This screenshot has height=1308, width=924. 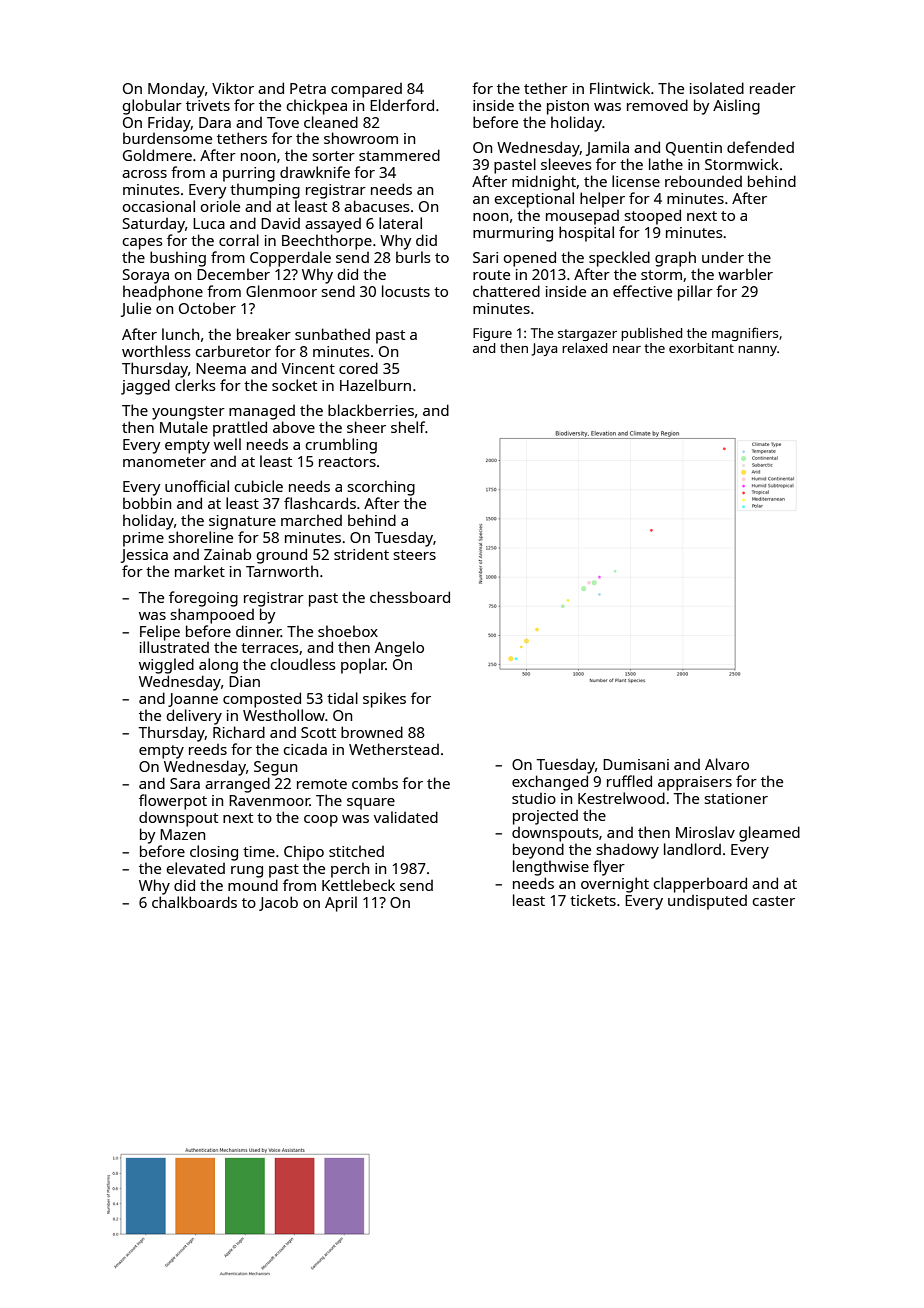 I want to click on dinner, so click(x=258, y=631).
